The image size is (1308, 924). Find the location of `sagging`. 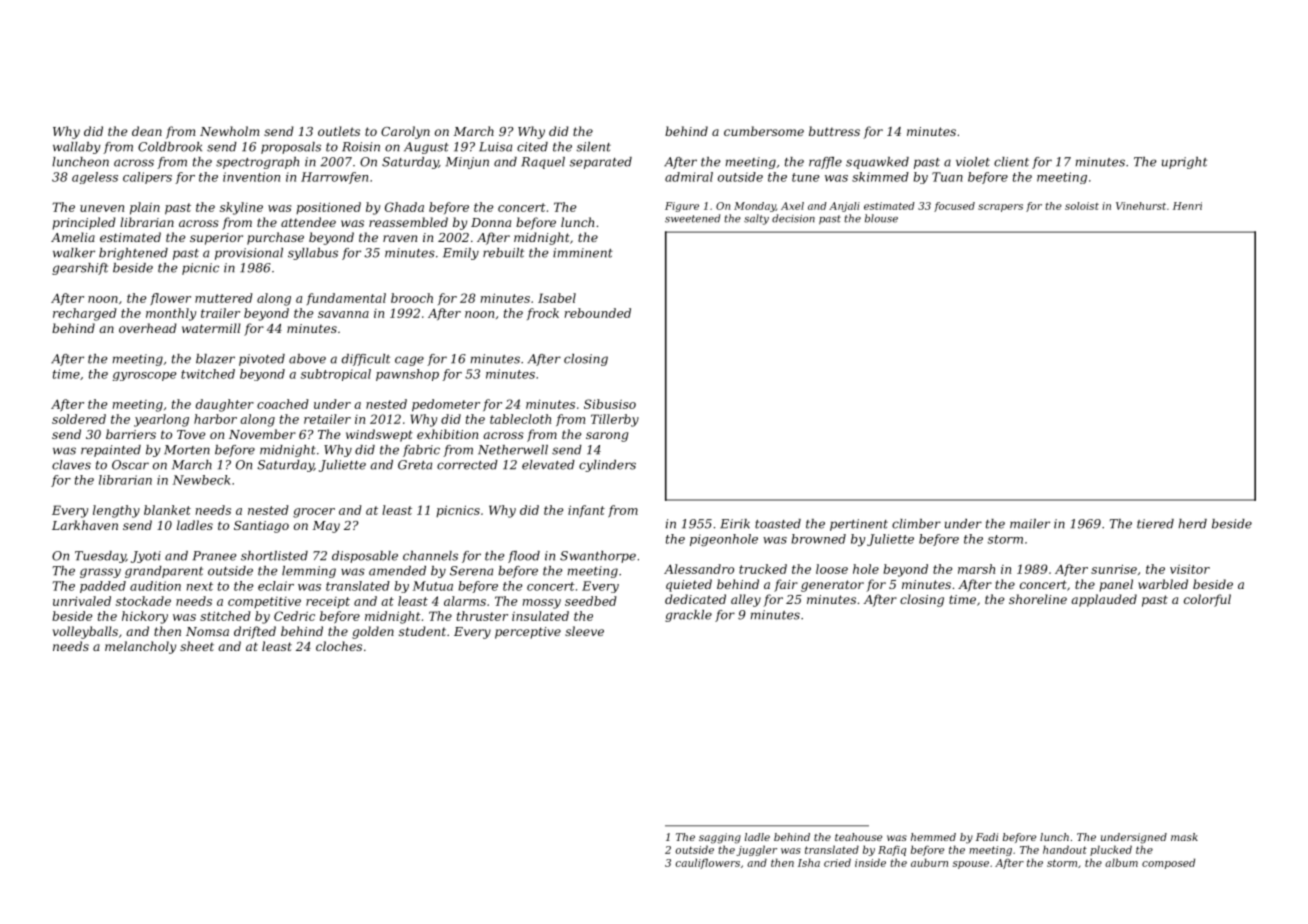

sagging is located at coordinates (720, 838).
